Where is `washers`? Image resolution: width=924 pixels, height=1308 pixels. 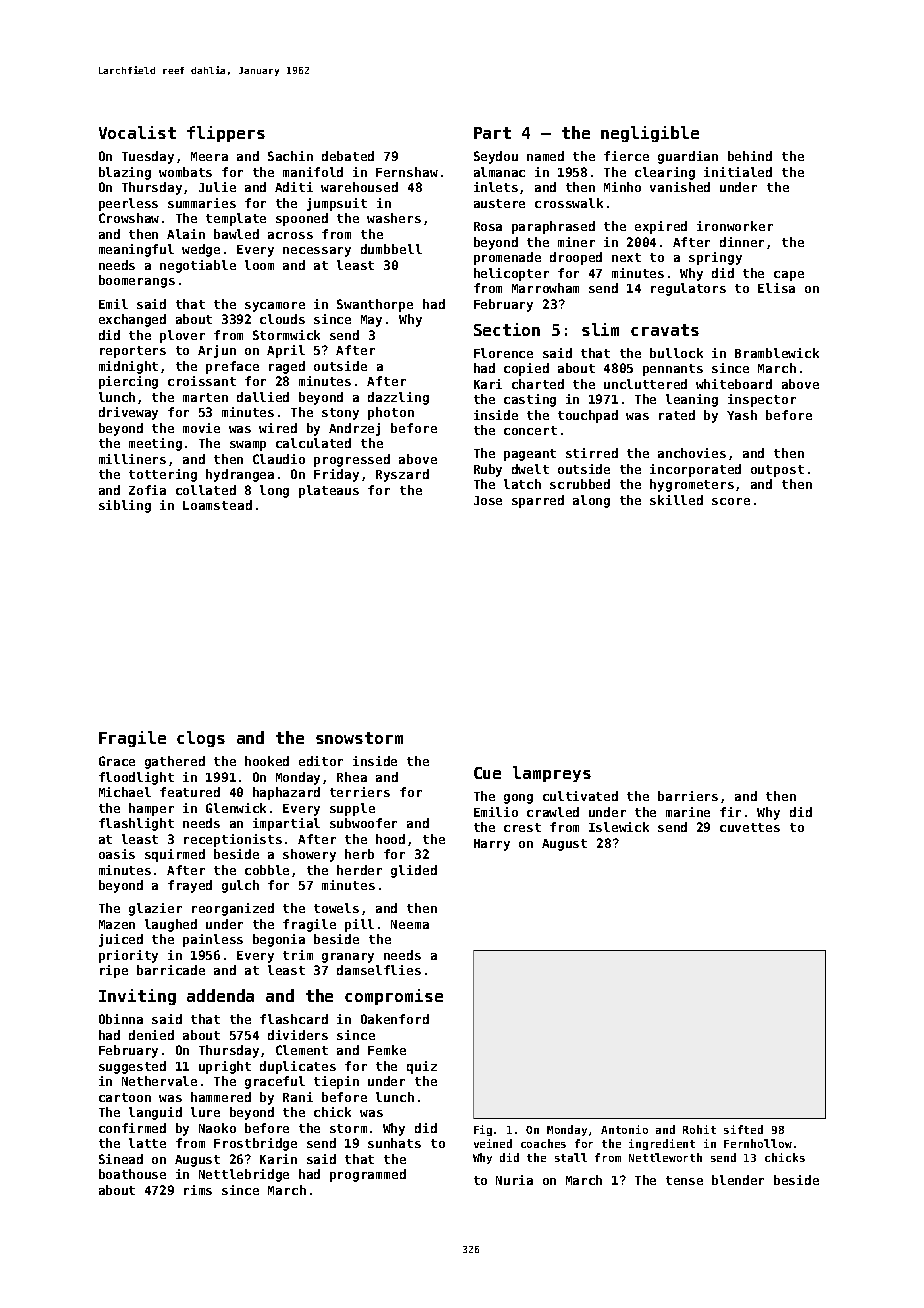
washers is located at coordinates (394, 218).
